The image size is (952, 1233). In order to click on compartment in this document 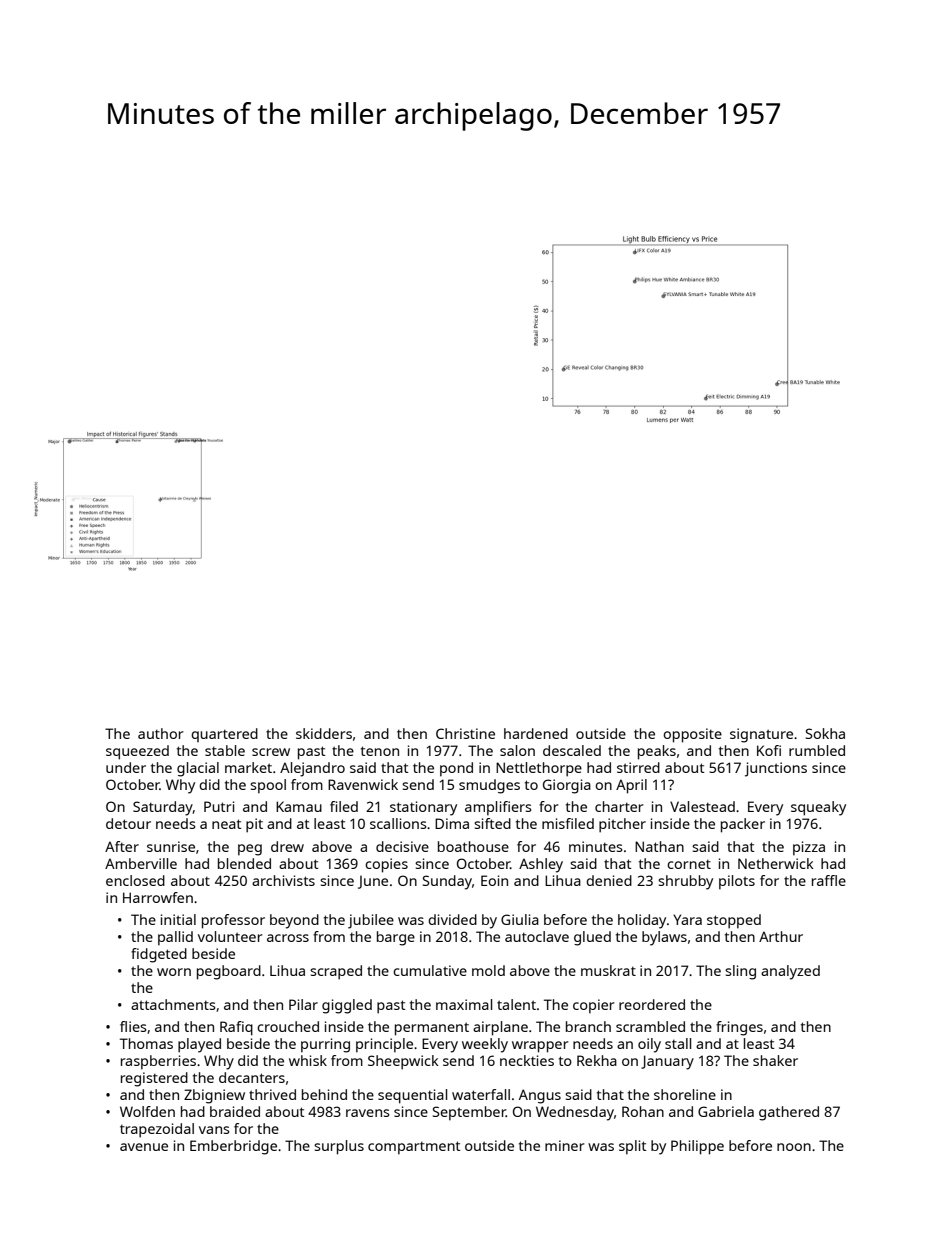, I will do `click(414, 1148)`.
